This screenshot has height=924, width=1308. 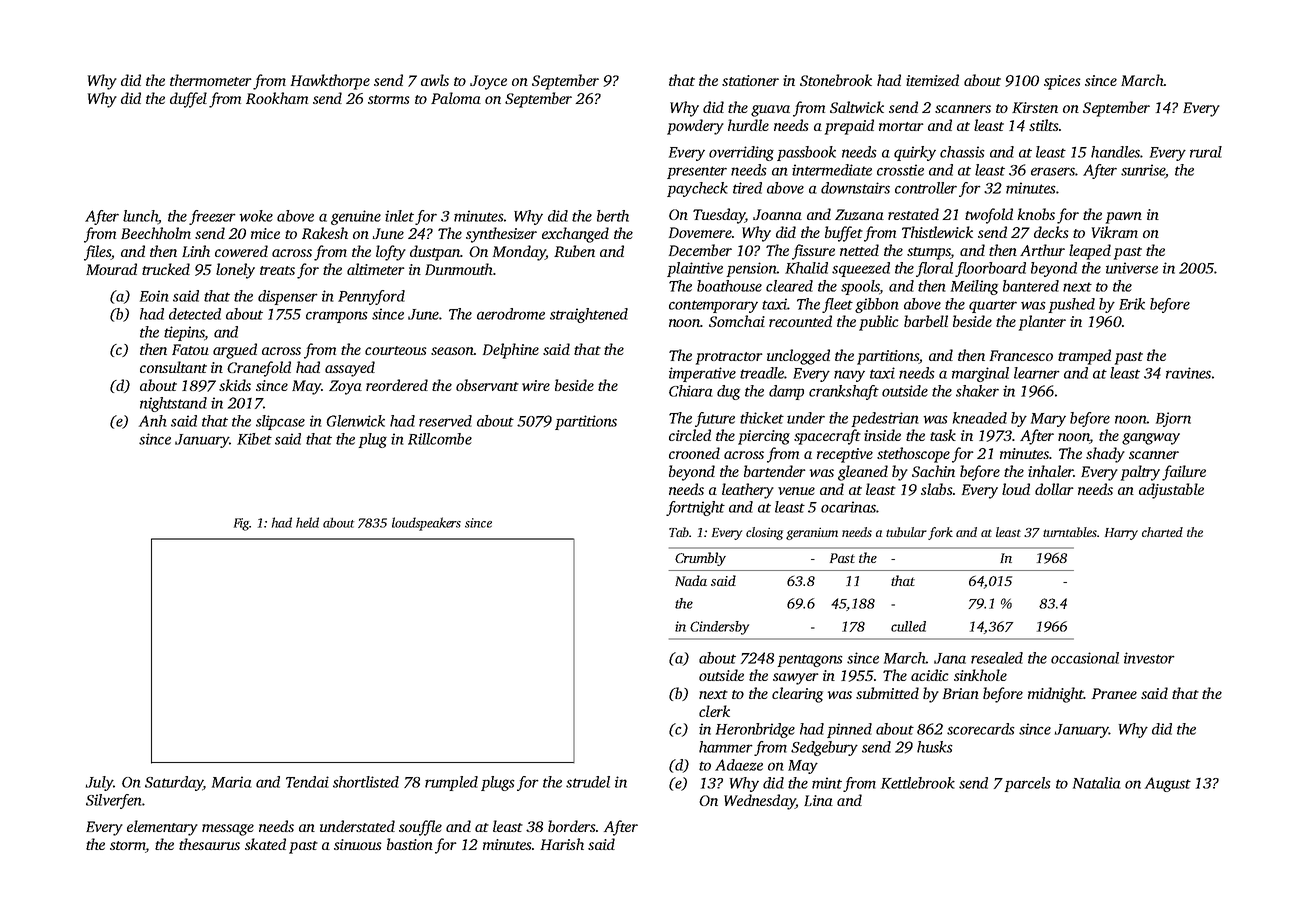 What do you see at coordinates (1206, 152) in the screenshot?
I see `rural` at bounding box center [1206, 152].
